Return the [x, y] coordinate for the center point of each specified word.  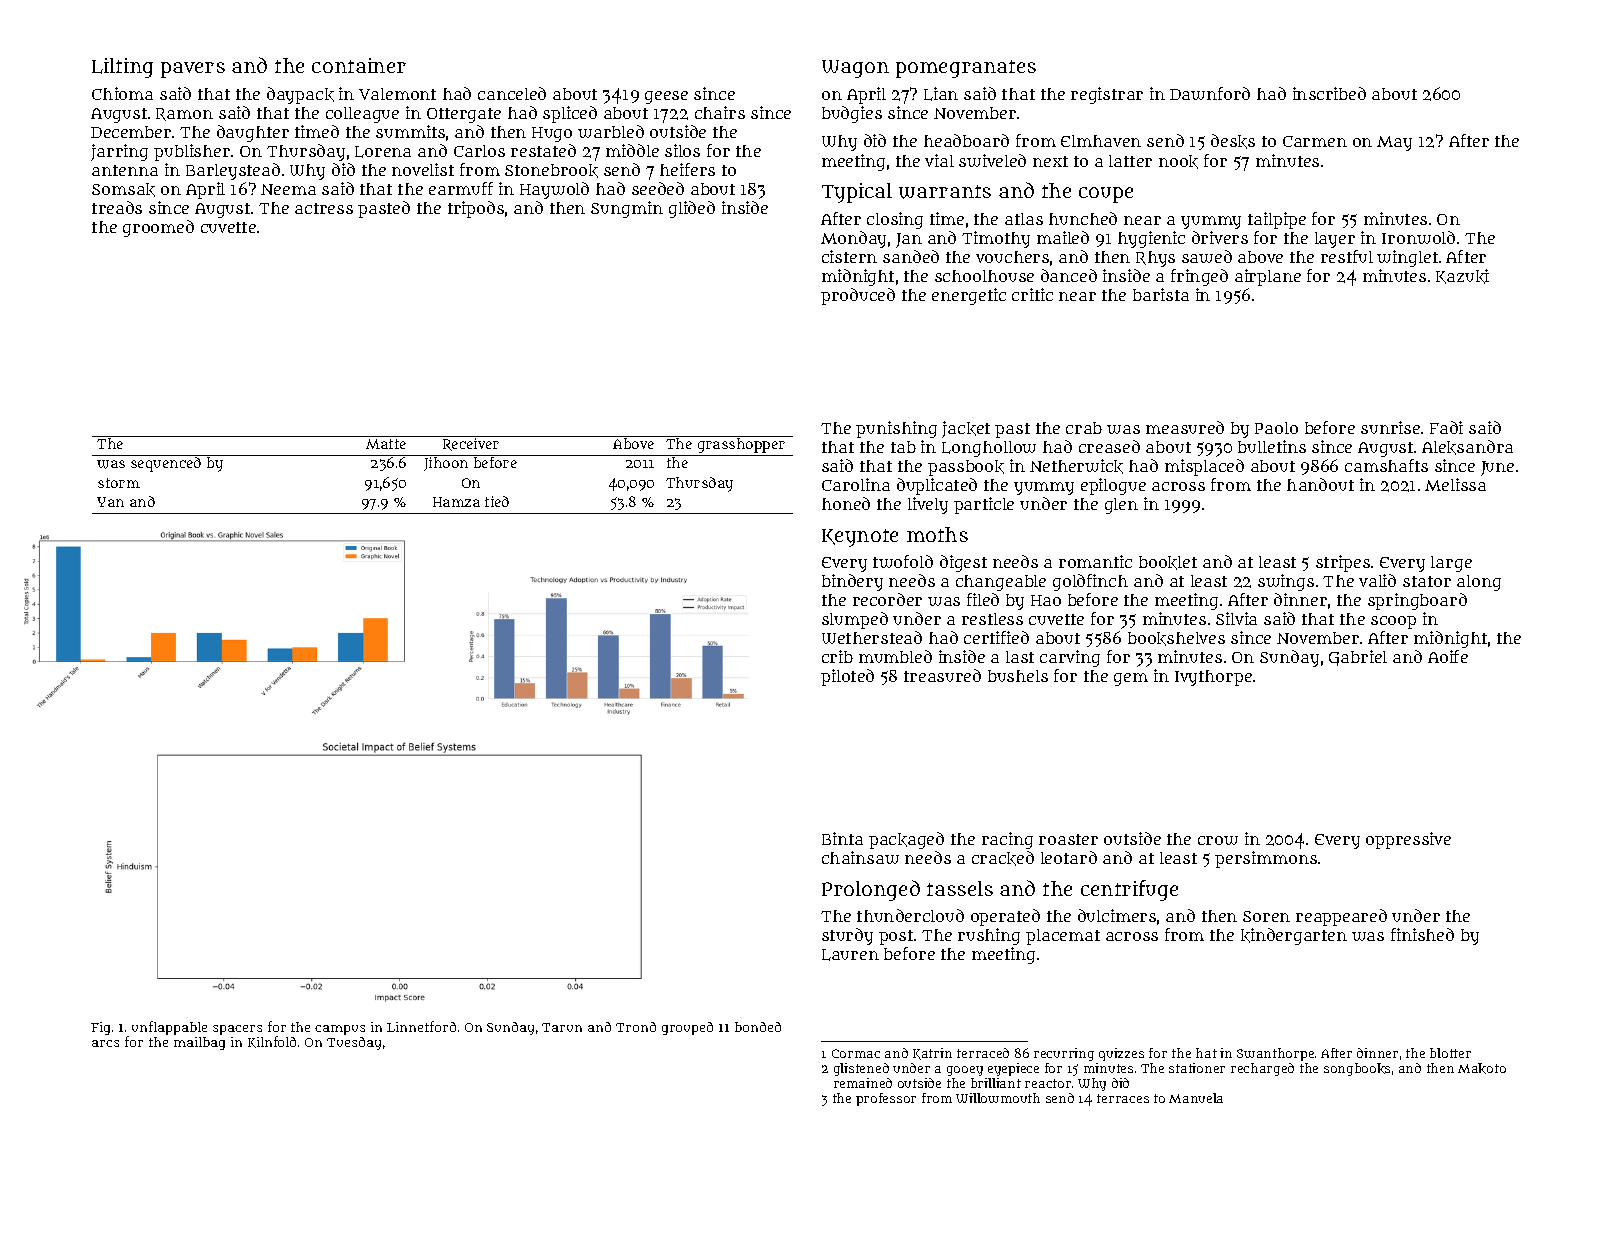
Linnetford [421, 1026]
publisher [192, 152]
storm [119, 483]
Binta [842, 838]
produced [858, 296]
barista [1161, 294]
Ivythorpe [1213, 678]
